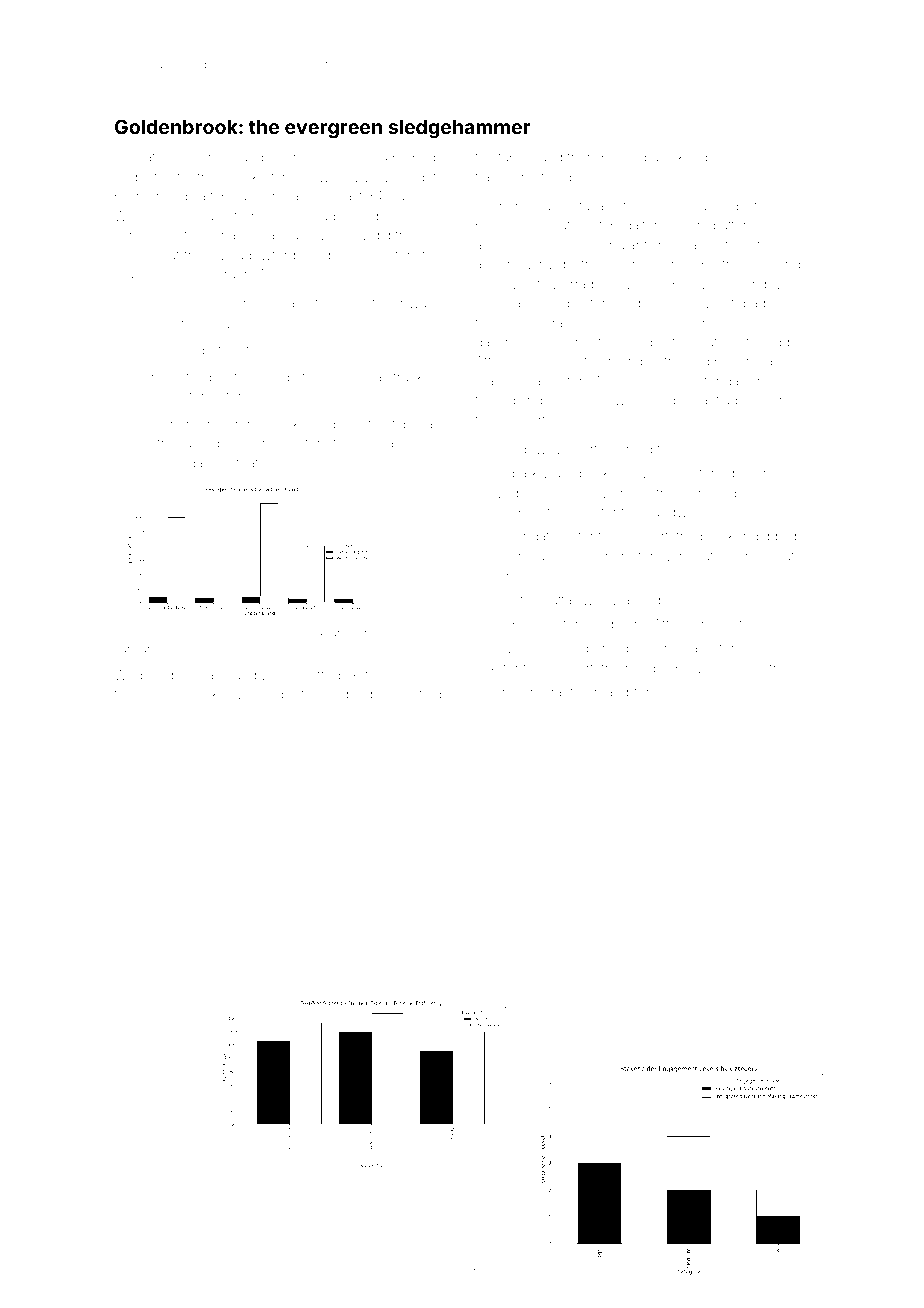  I want to click on downy, so click(540, 450).
